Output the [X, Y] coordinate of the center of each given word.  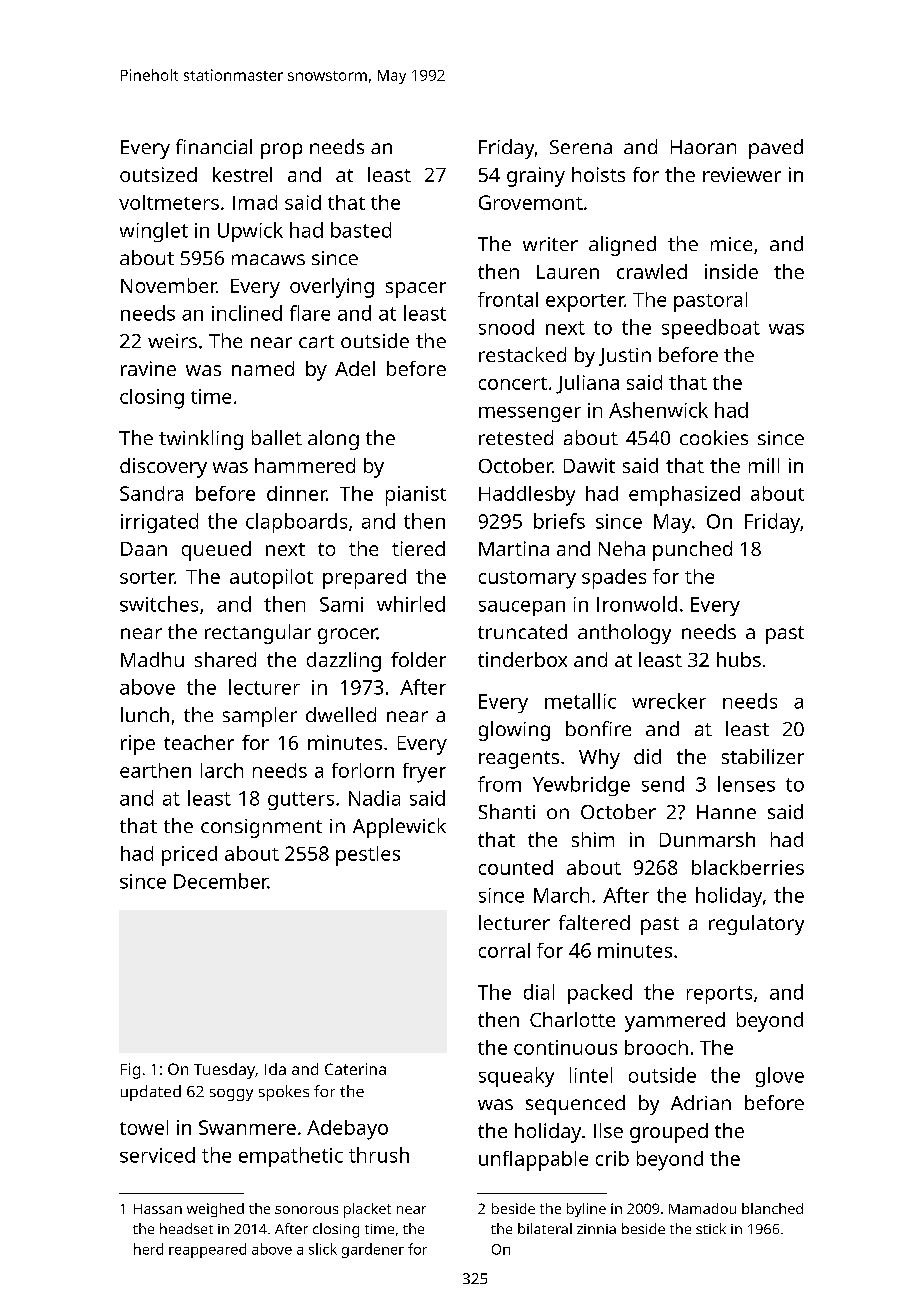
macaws [268, 259]
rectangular [258, 634]
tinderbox [522, 659]
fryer [424, 773]
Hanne [726, 812]
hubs [739, 659]
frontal [508, 299]
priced [189, 856]
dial [539, 992]
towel [144, 1127]
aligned [622, 246]
